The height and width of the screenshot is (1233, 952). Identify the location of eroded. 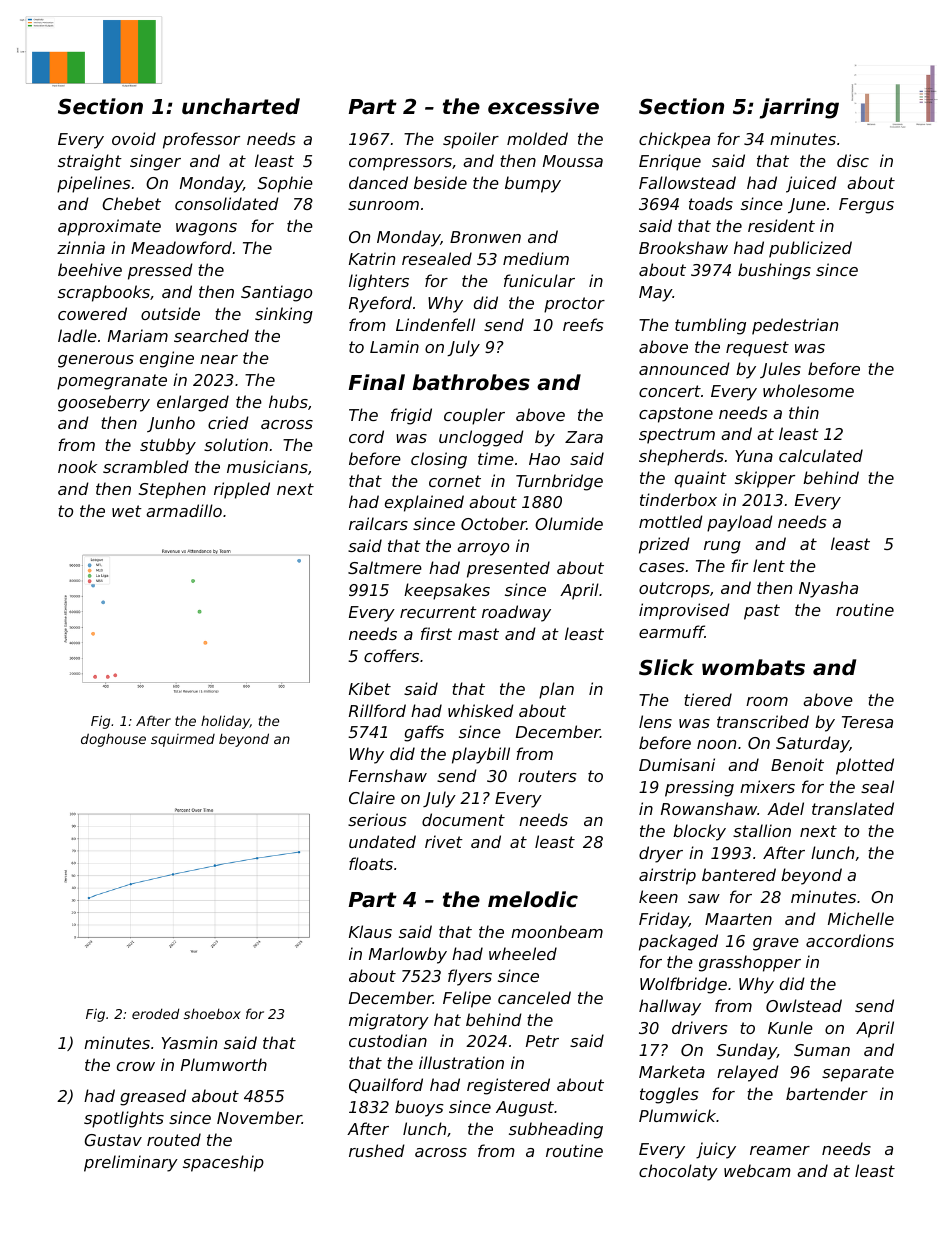
(156, 1013).
